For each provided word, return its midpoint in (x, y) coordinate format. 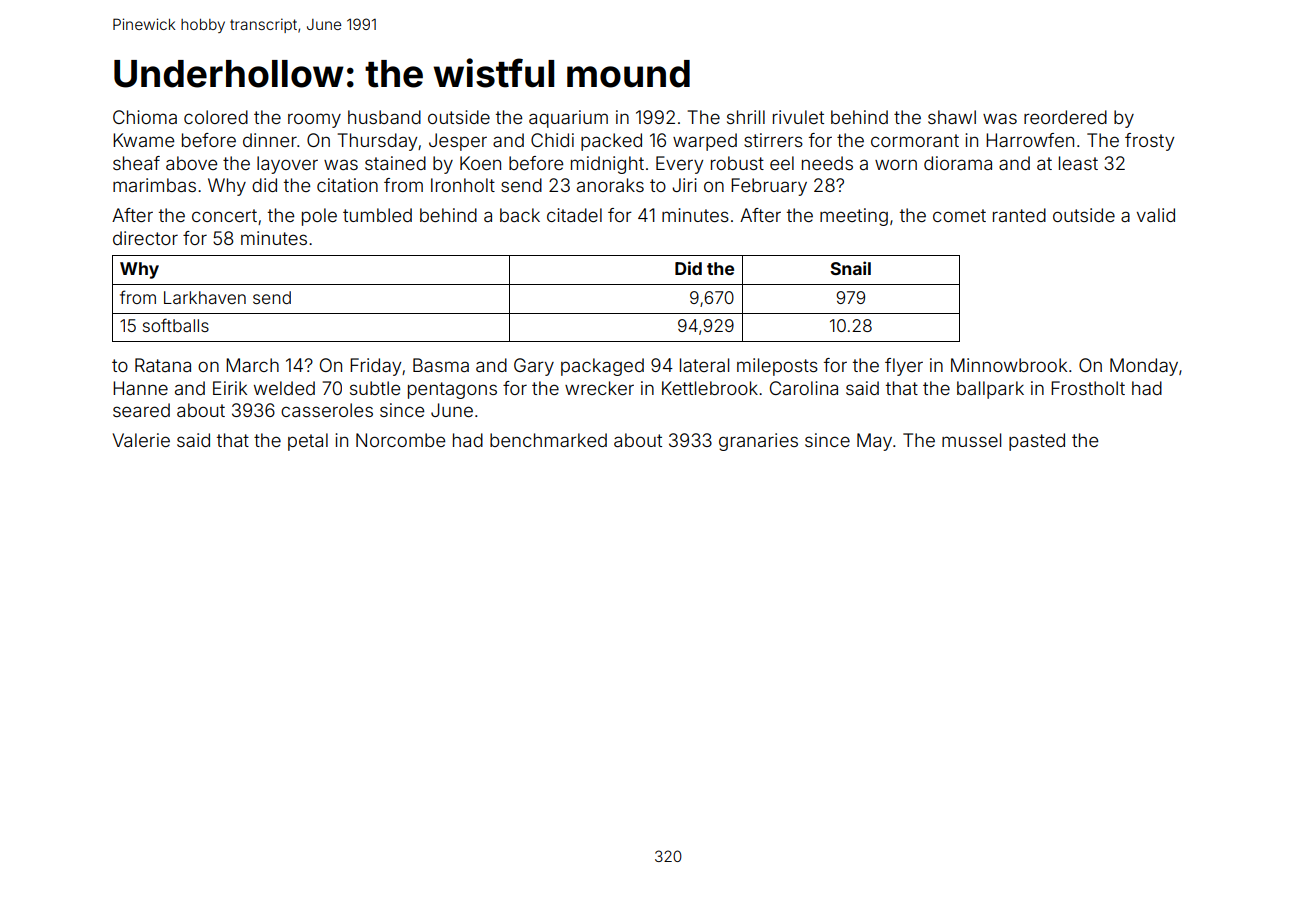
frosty (1149, 142)
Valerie (141, 440)
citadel (574, 215)
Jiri (684, 185)
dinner (270, 140)
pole (319, 217)
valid (1156, 215)
